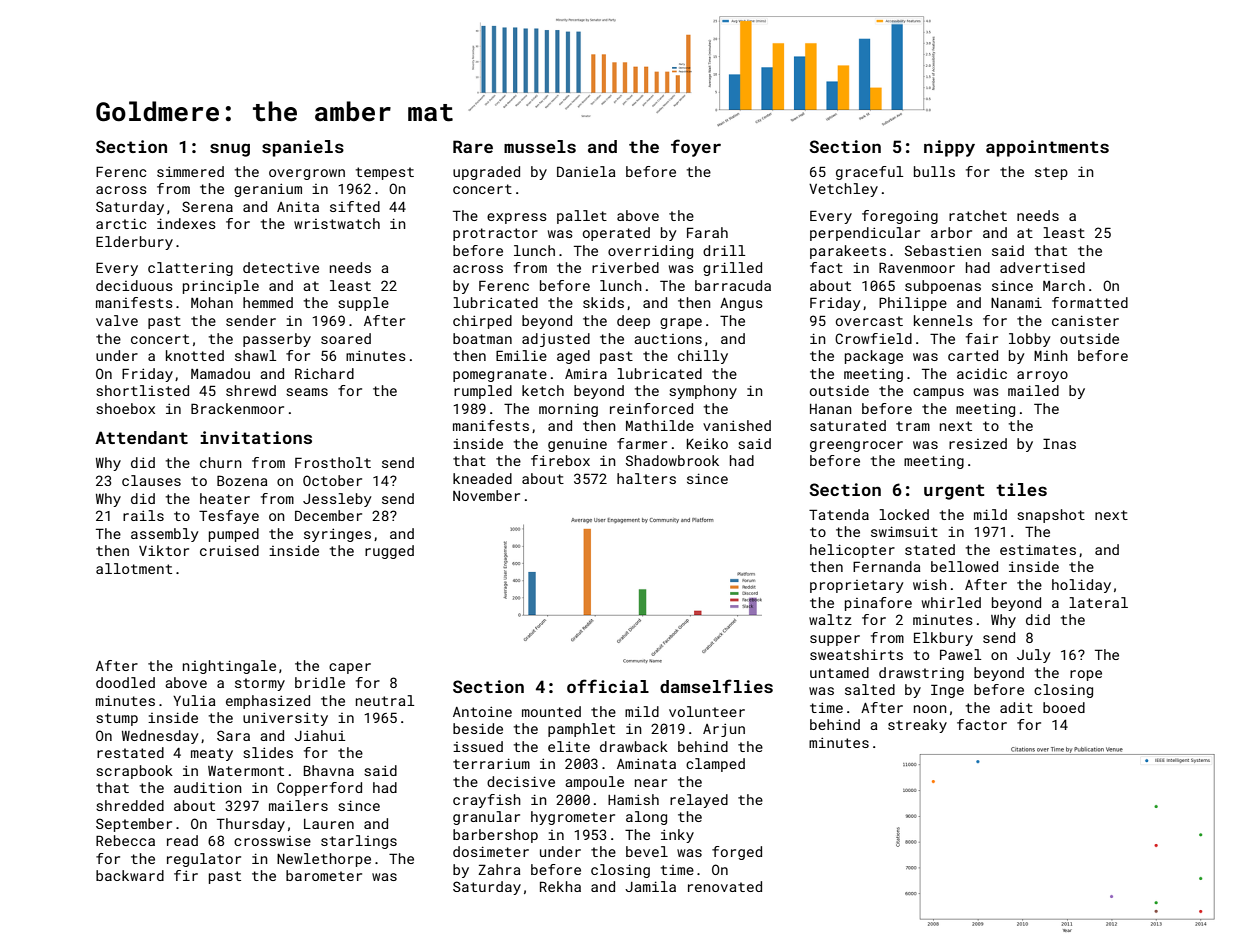  I want to click on allotment, so click(134, 568).
